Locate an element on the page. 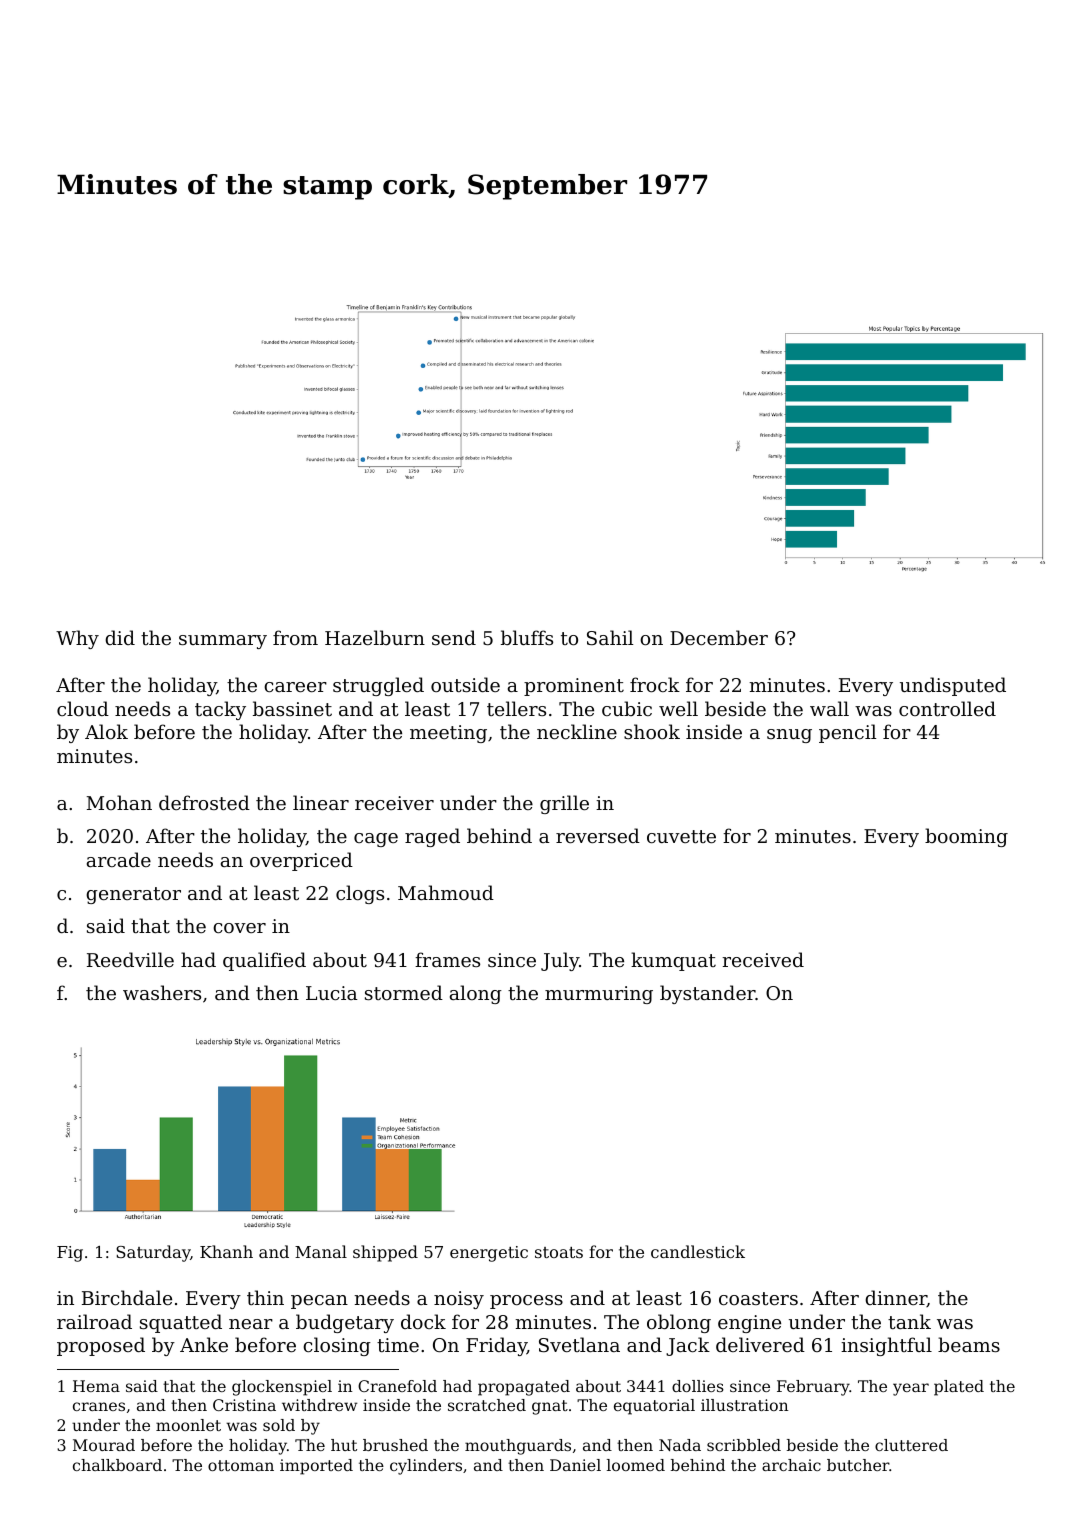 The image size is (1080, 1534). Daniel is located at coordinates (575, 1465).
